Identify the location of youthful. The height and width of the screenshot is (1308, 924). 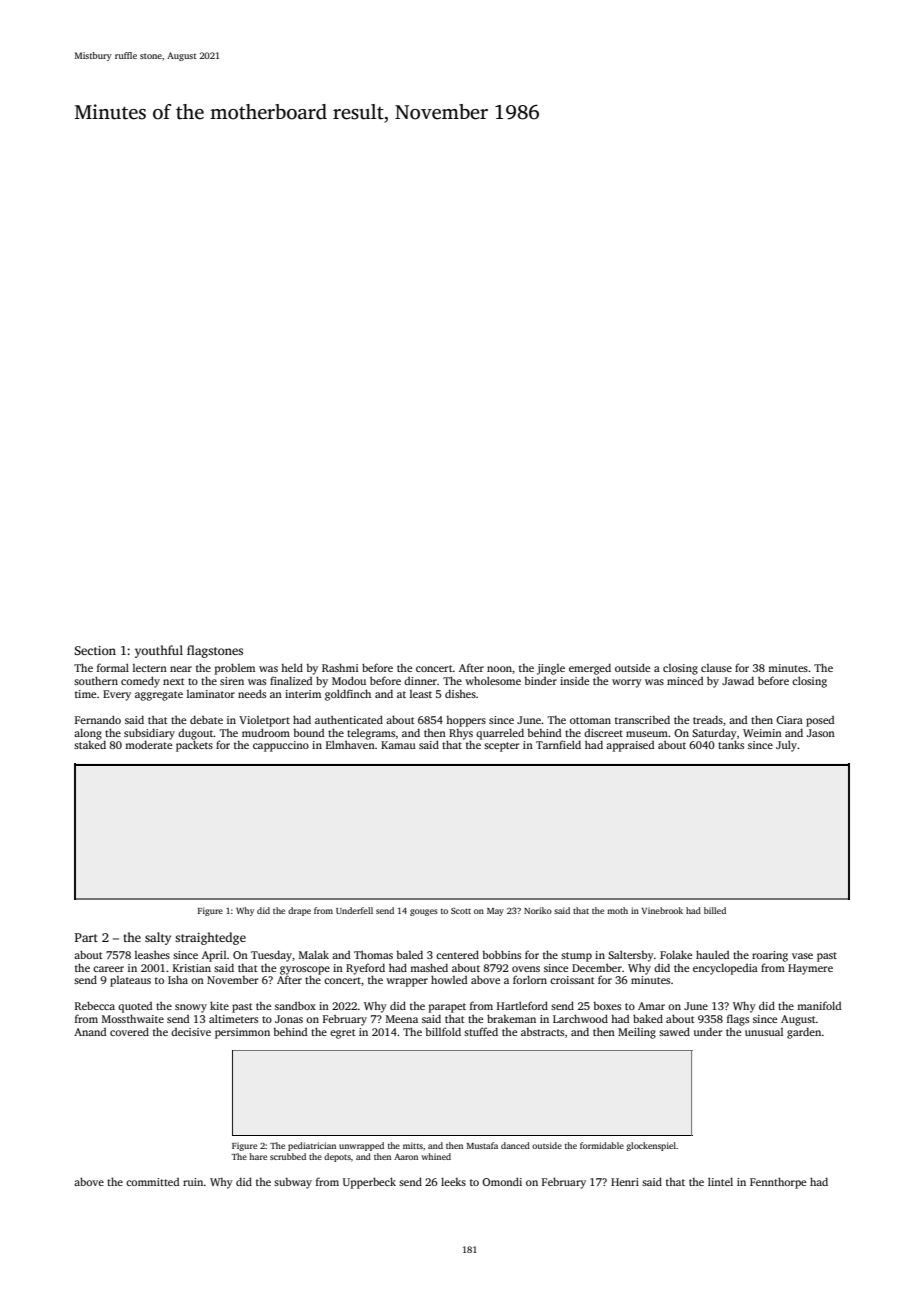
(159, 651).
